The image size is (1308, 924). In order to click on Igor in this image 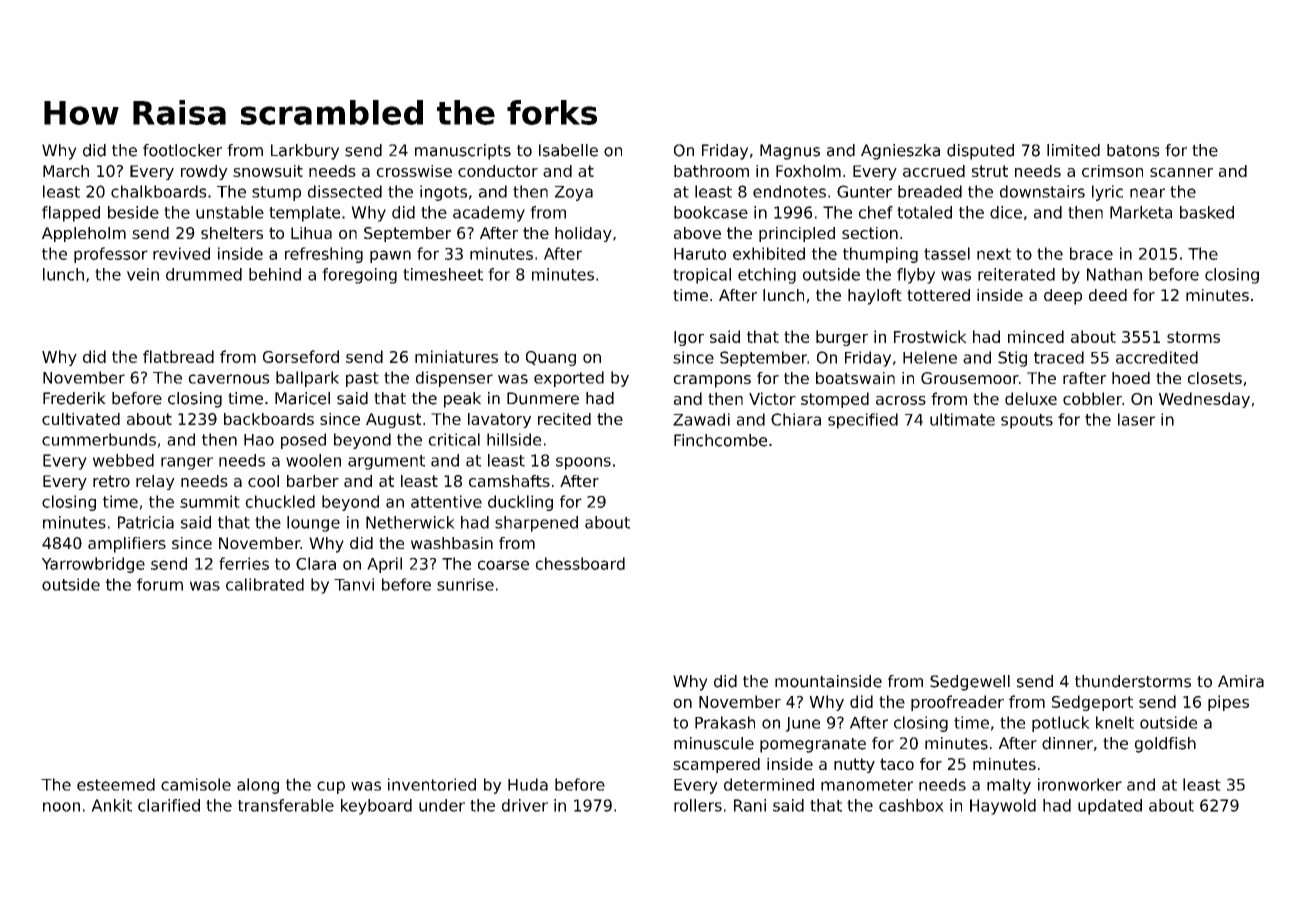, I will do `click(689, 338)`.
